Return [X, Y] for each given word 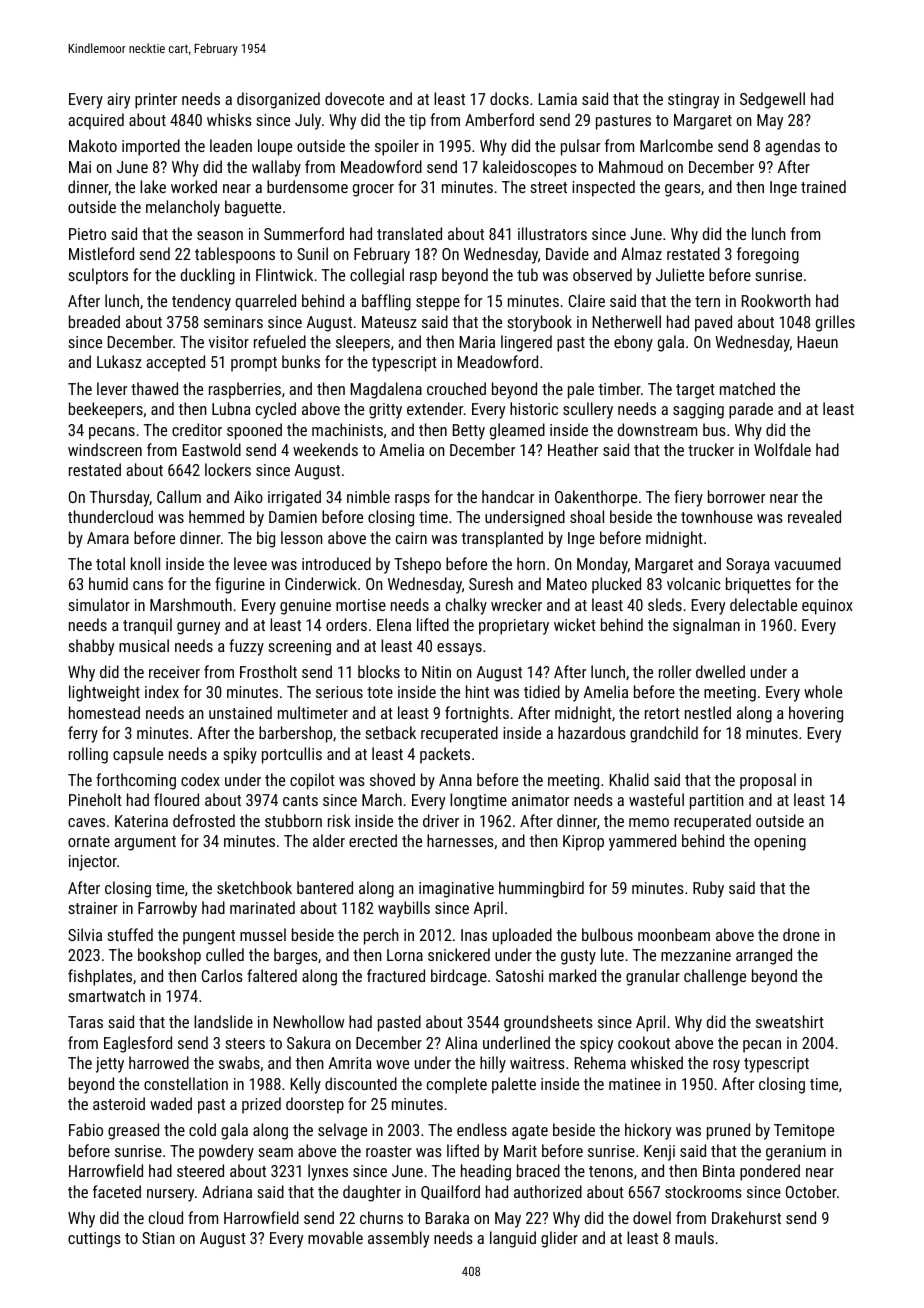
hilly [493, 1064]
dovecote [354, 98]
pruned [728, 1131]
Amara [108, 538]
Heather [573, 449]
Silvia [85, 934]
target [695, 391]
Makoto [93, 145]
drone [801, 934]
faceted [117, 1191]
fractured [396, 975]
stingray [693, 101]
